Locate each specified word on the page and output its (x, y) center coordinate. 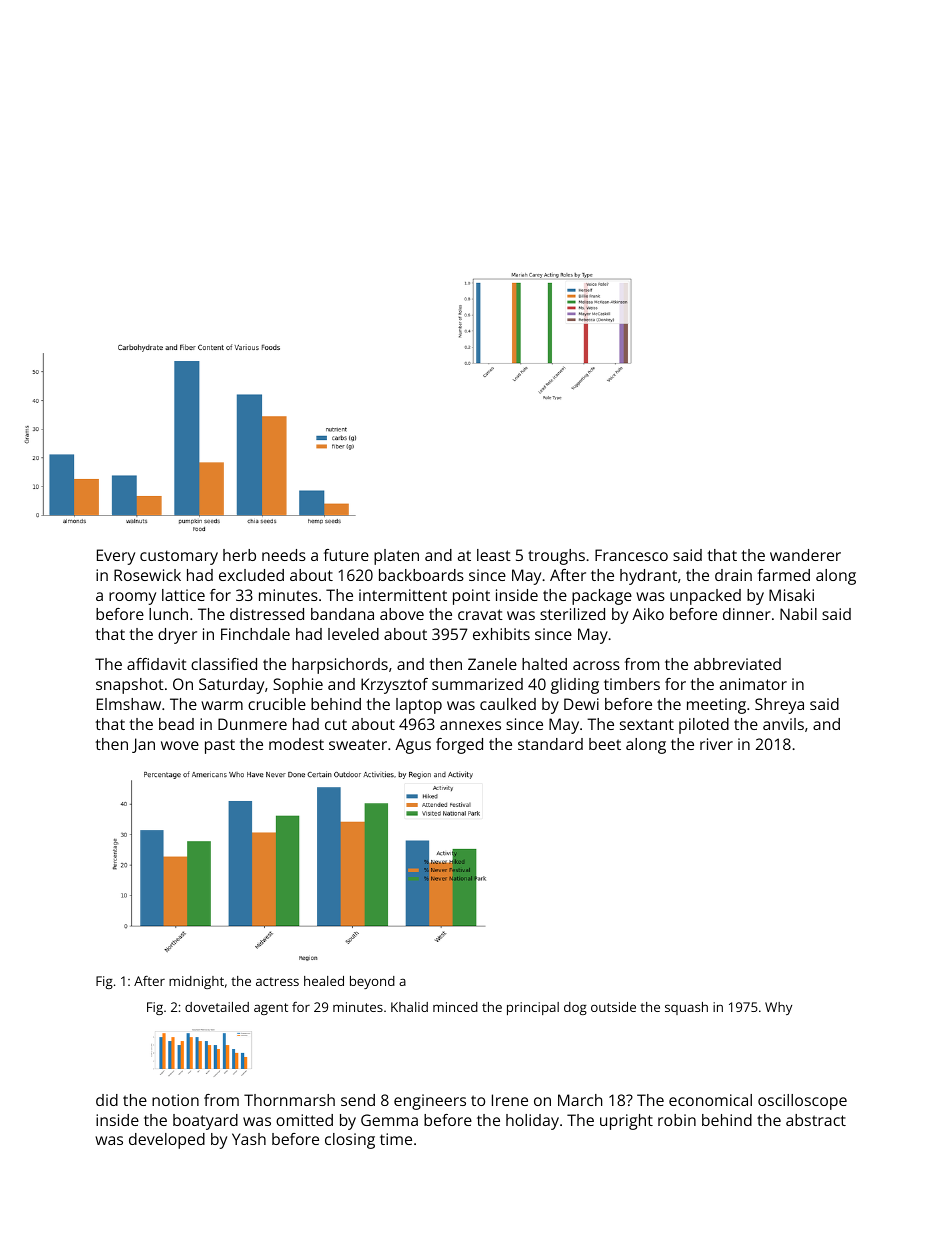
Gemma (389, 1120)
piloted (704, 726)
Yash (249, 1139)
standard (550, 744)
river (716, 744)
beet (605, 744)
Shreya (779, 706)
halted (544, 664)
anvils (783, 724)
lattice (183, 595)
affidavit (157, 664)
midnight (196, 982)
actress (277, 981)
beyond (372, 982)
